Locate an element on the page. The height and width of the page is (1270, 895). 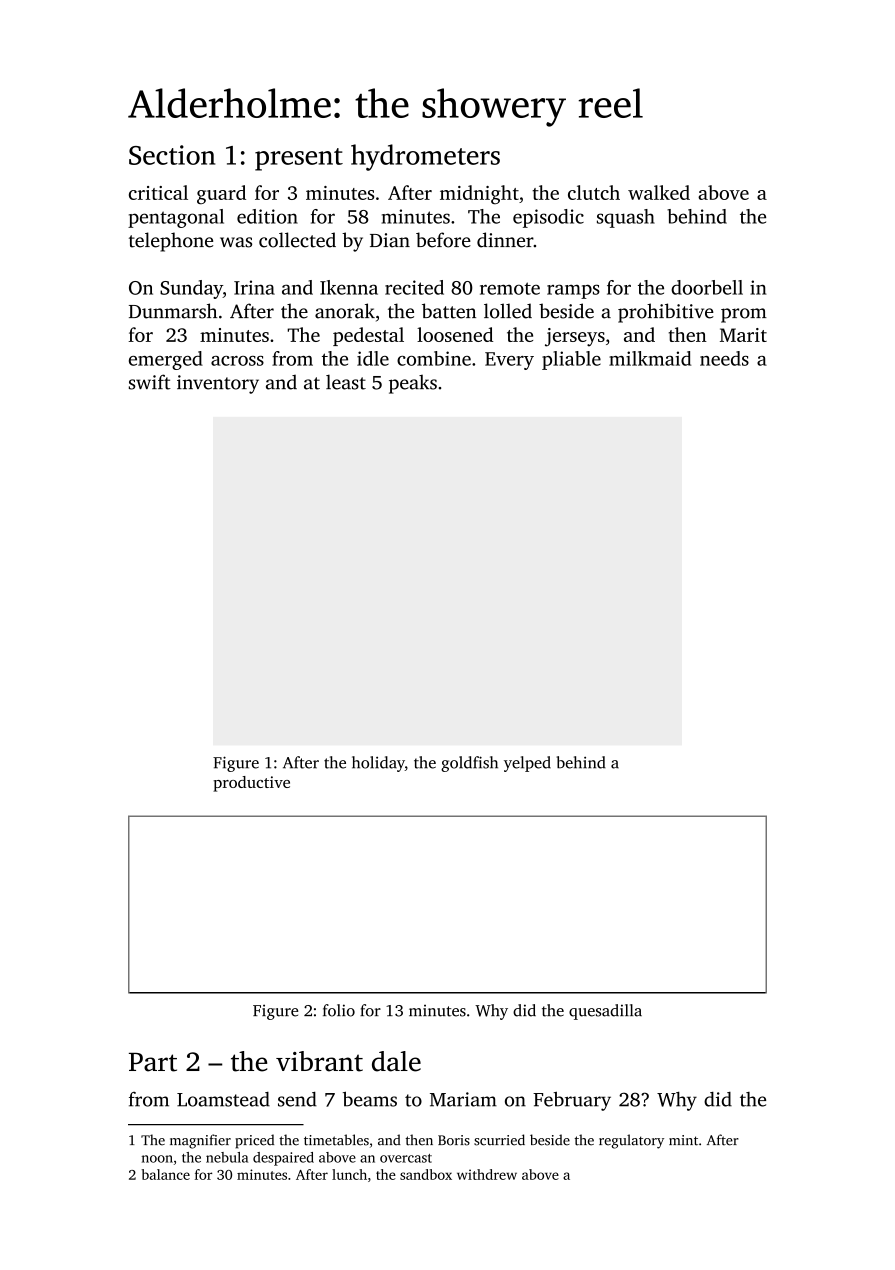
episodic is located at coordinates (548, 218).
